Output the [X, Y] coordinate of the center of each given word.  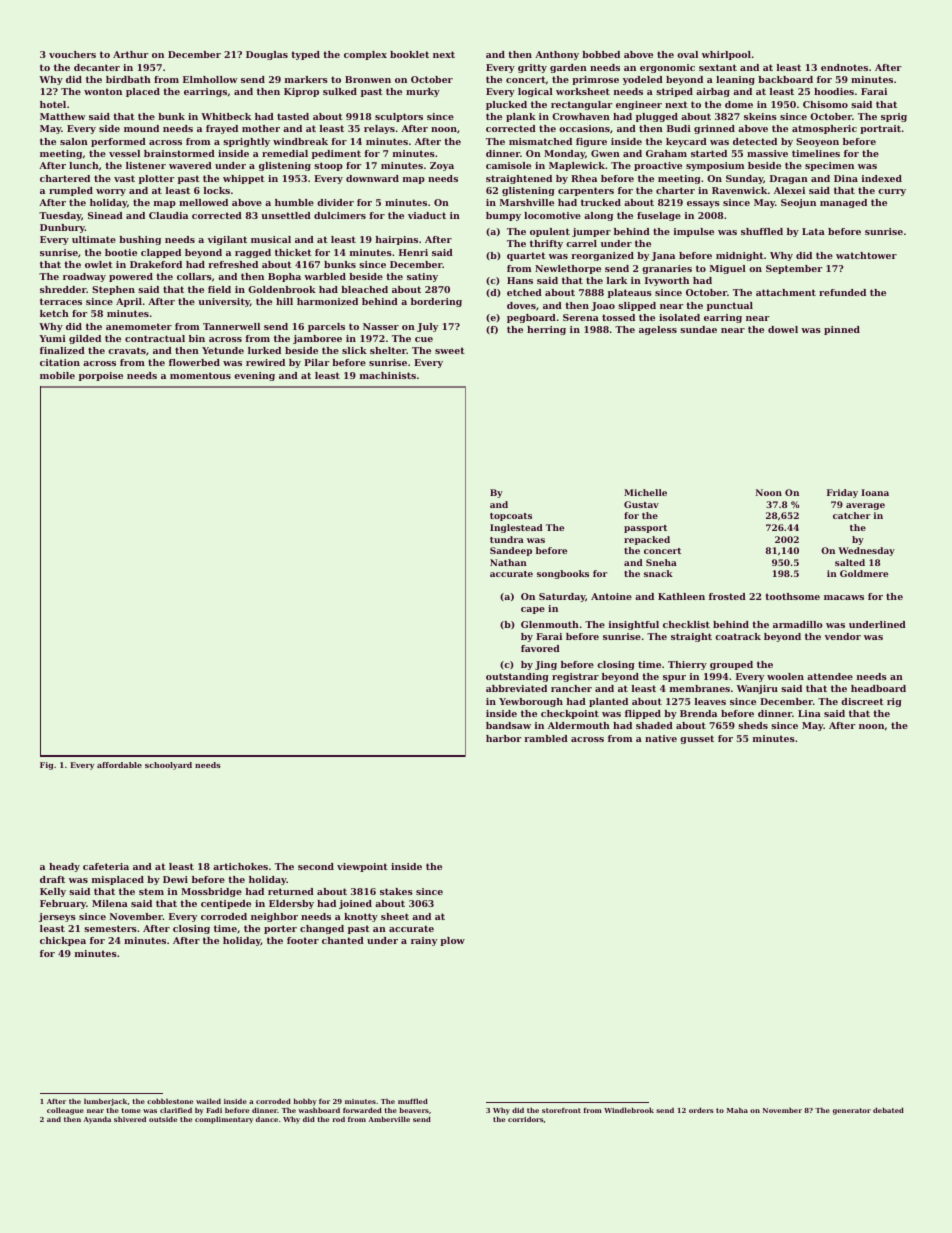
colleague [65, 1111]
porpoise [101, 376]
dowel [783, 329]
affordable [119, 765]
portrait [880, 129]
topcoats [511, 517]
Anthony [557, 55]
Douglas [267, 55]
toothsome [792, 596]
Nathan [508, 562]
